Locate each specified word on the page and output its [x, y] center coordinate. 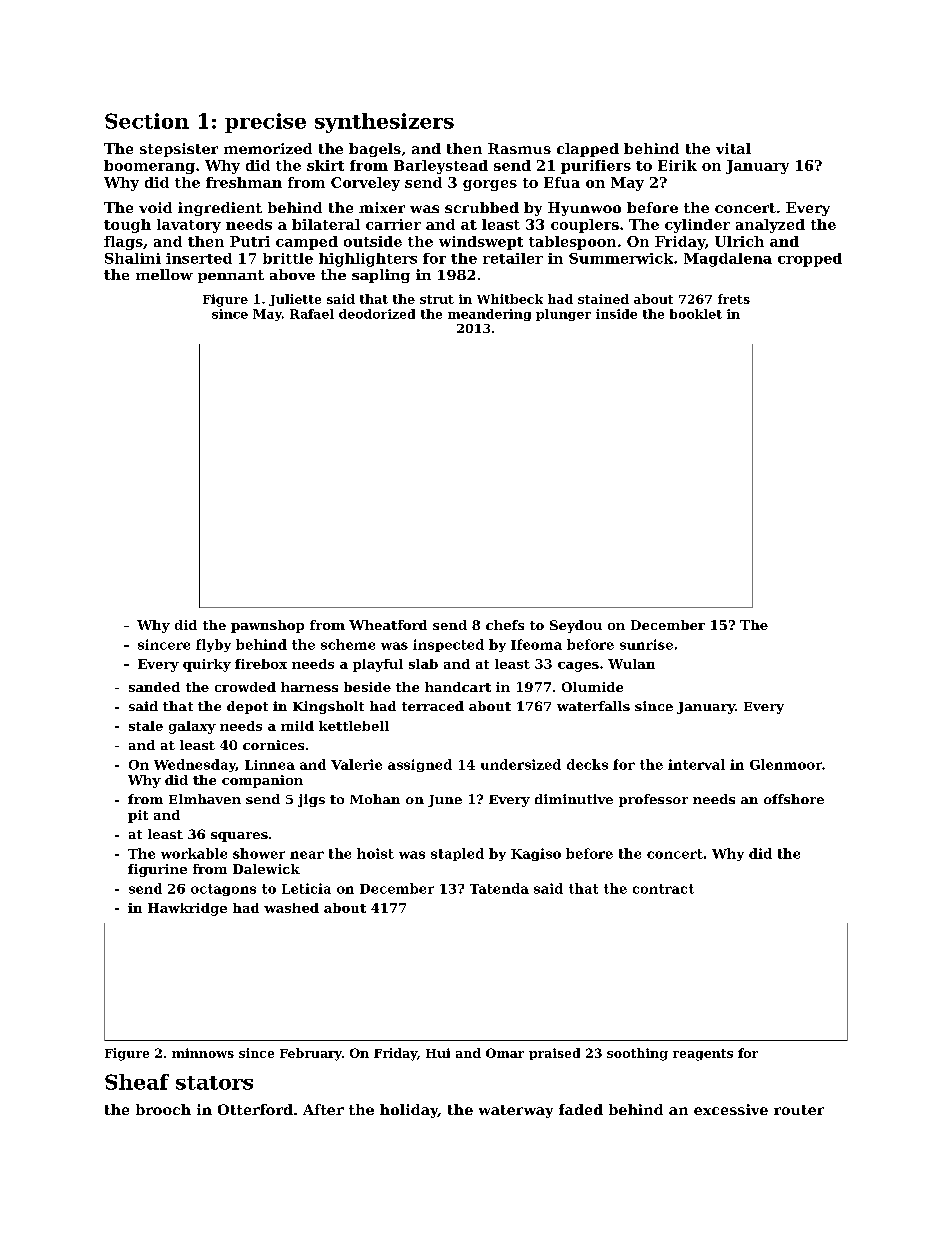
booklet [696, 314]
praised [554, 1054]
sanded [154, 687]
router [799, 1110]
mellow [164, 274]
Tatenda [499, 888]
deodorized [377, 314]
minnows [203, 1053]
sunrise [646, 644]
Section [147, 121]
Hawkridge [187, 909]
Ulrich [739, 241]
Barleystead [441, 167]
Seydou [576, 626]
